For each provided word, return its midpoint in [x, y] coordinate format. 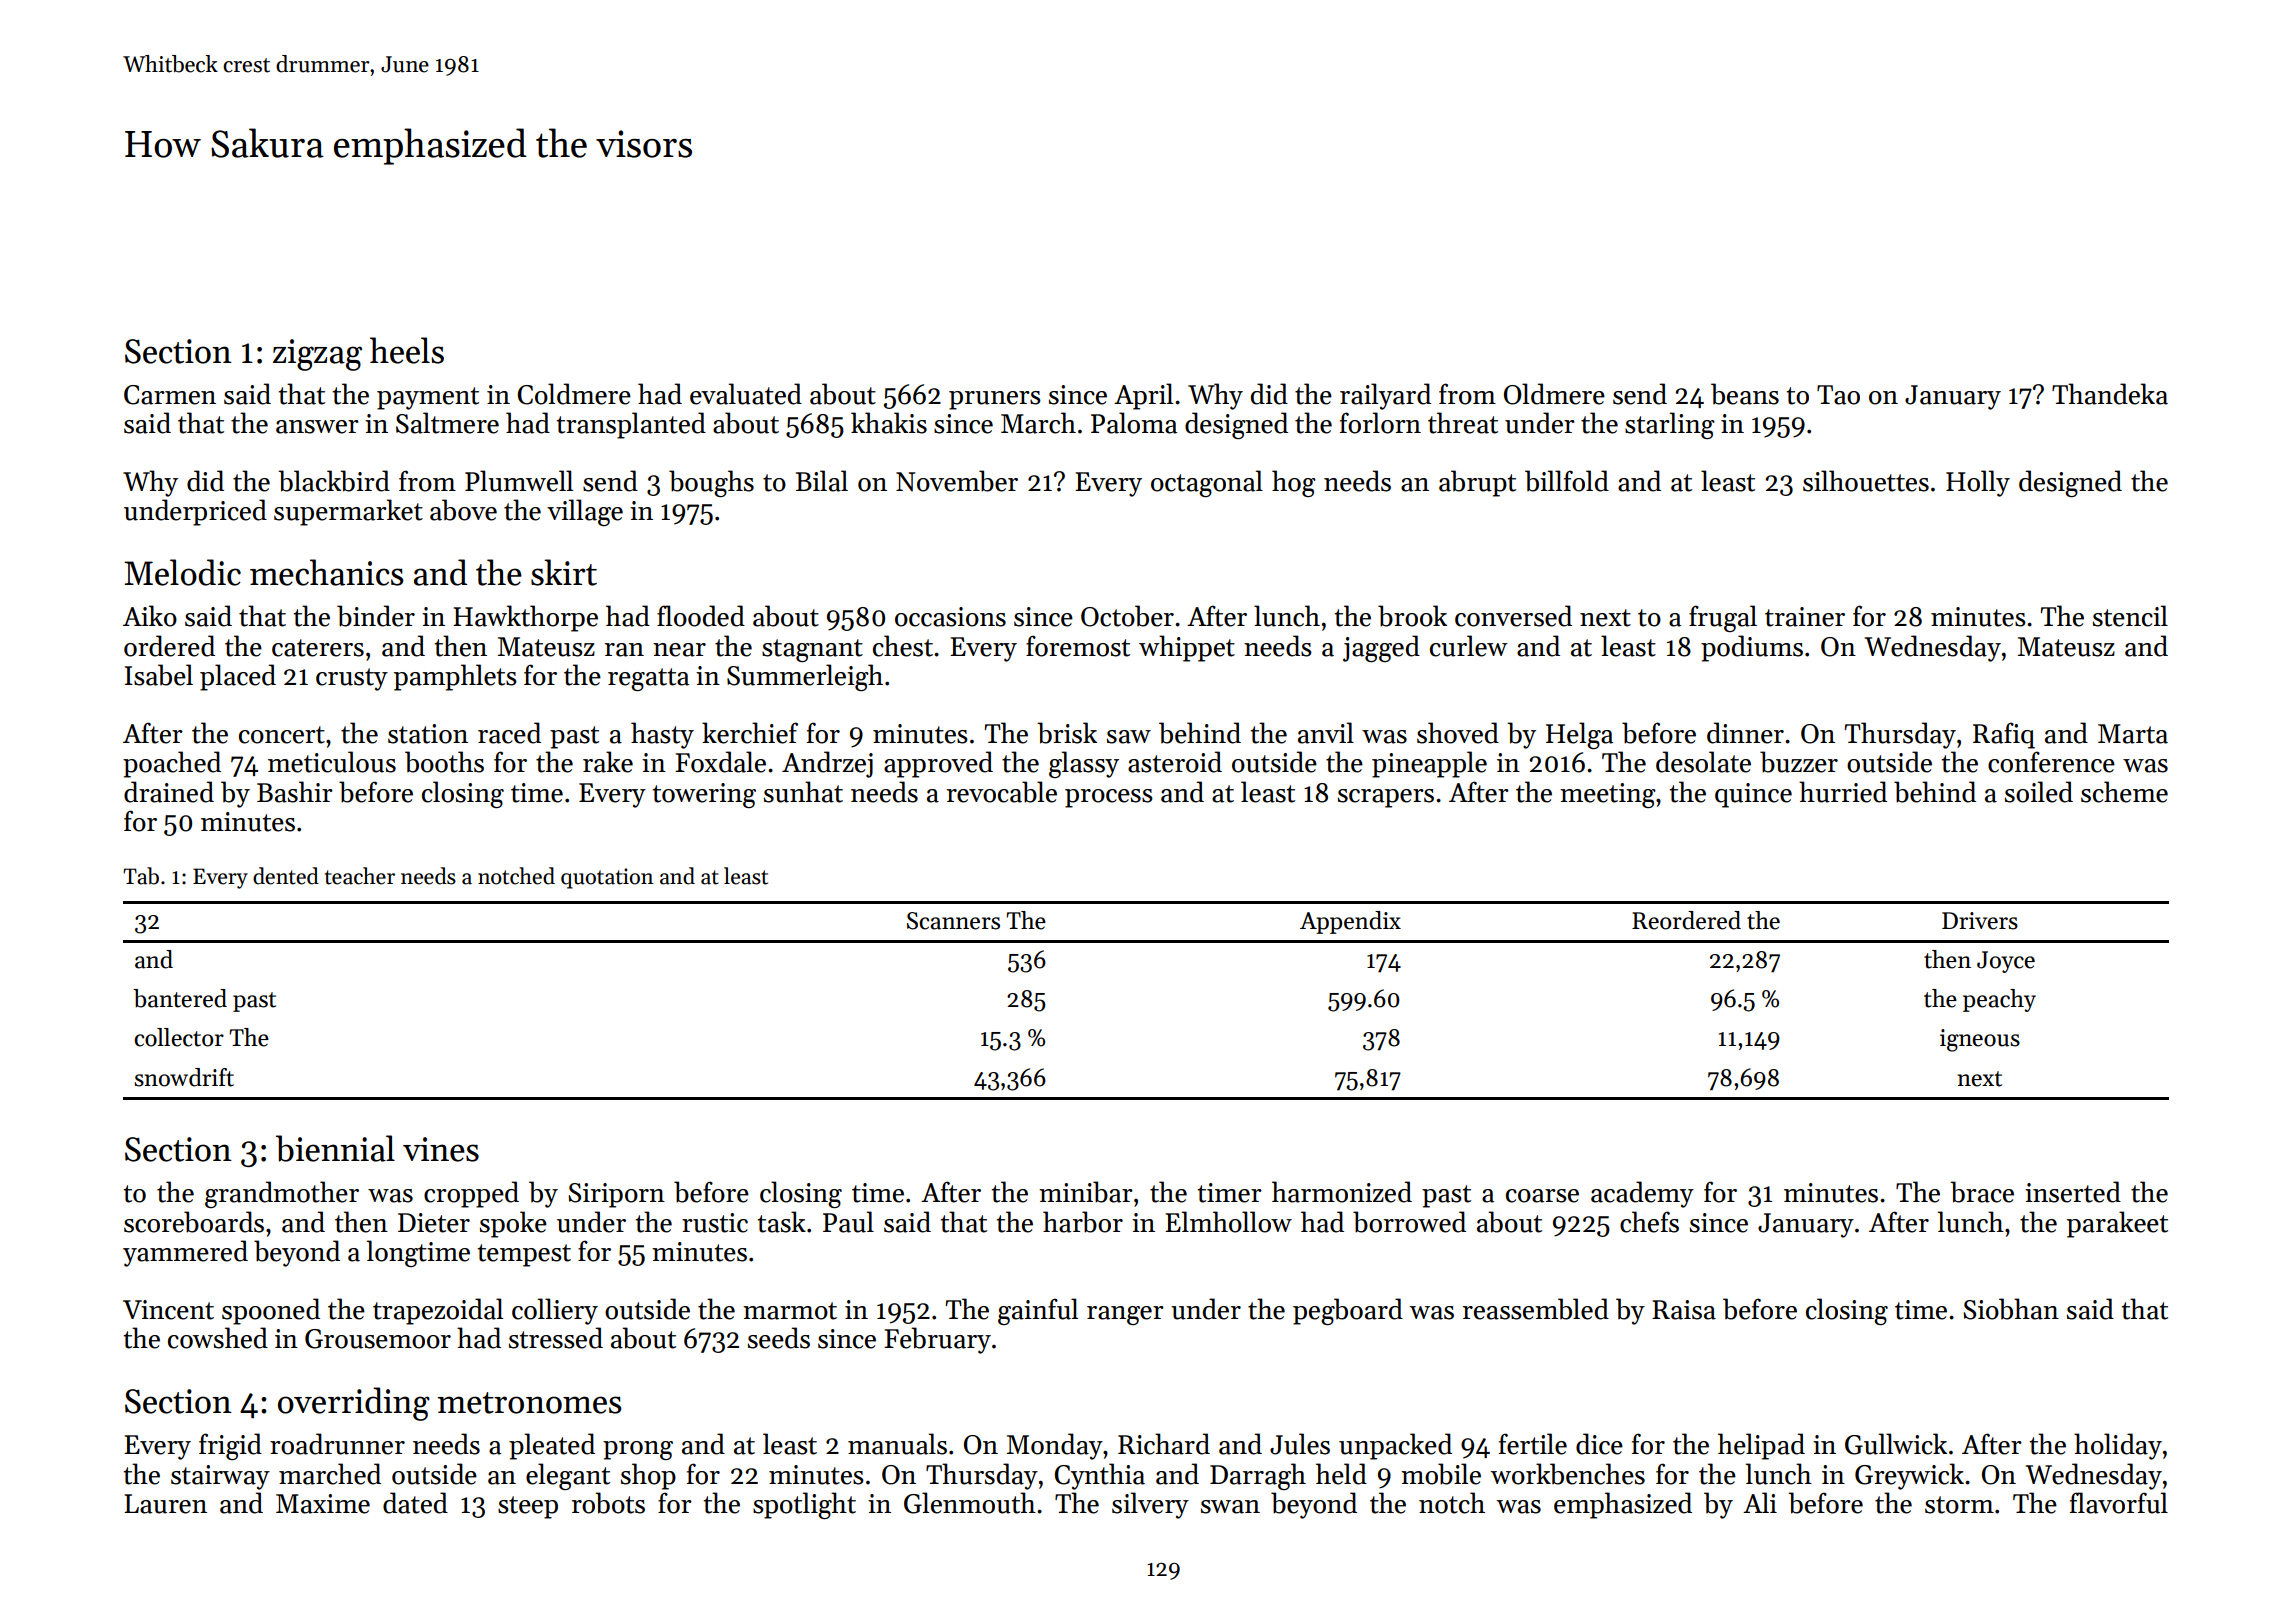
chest [903, 646]
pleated [552, 1446]
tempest [524, 1255]
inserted [2073, 1192]
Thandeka [2110, 394]
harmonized [1342, 1192]
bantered [180, 998]
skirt [564, 572]
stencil [2130, 616]
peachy [1999, 1000]
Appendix [1350, 922]
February [937, 1340]
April [1143, 396]
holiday [2118, 1446]
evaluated [746, 394]
